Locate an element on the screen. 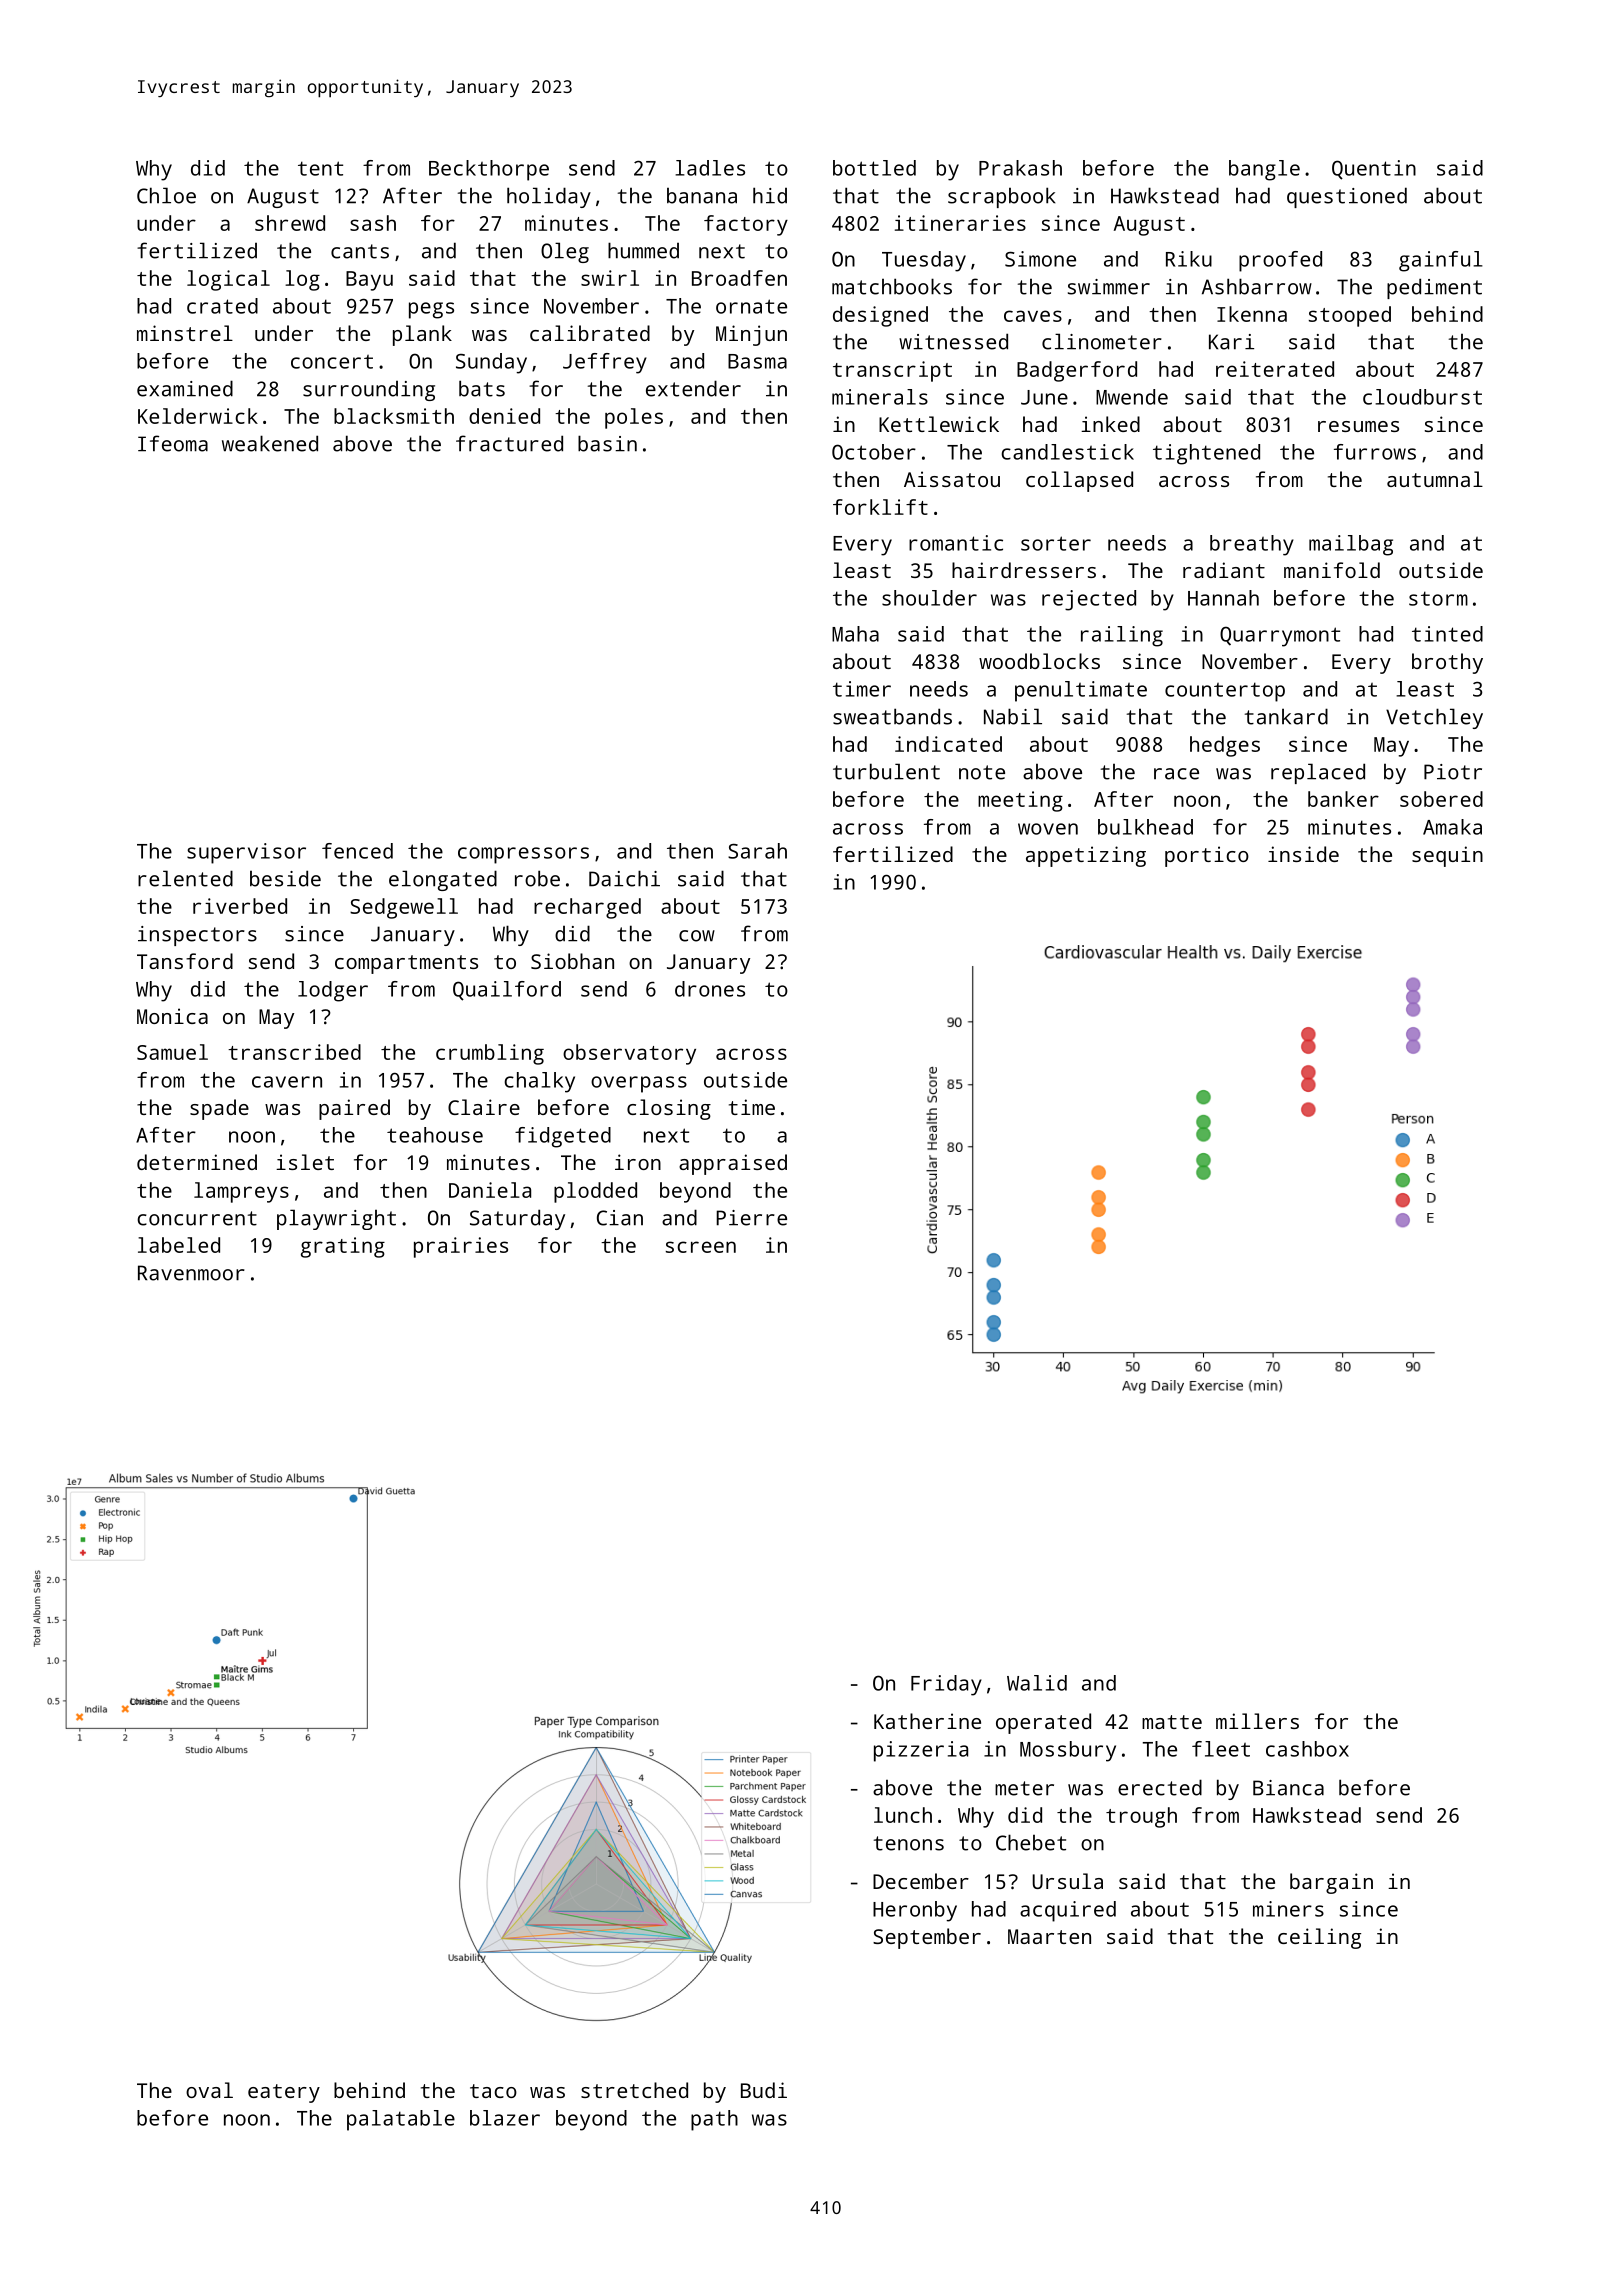 Image resolution: width=1620 pixels, height=2292 pixels. taco is located at coordinates (493, 2091).
